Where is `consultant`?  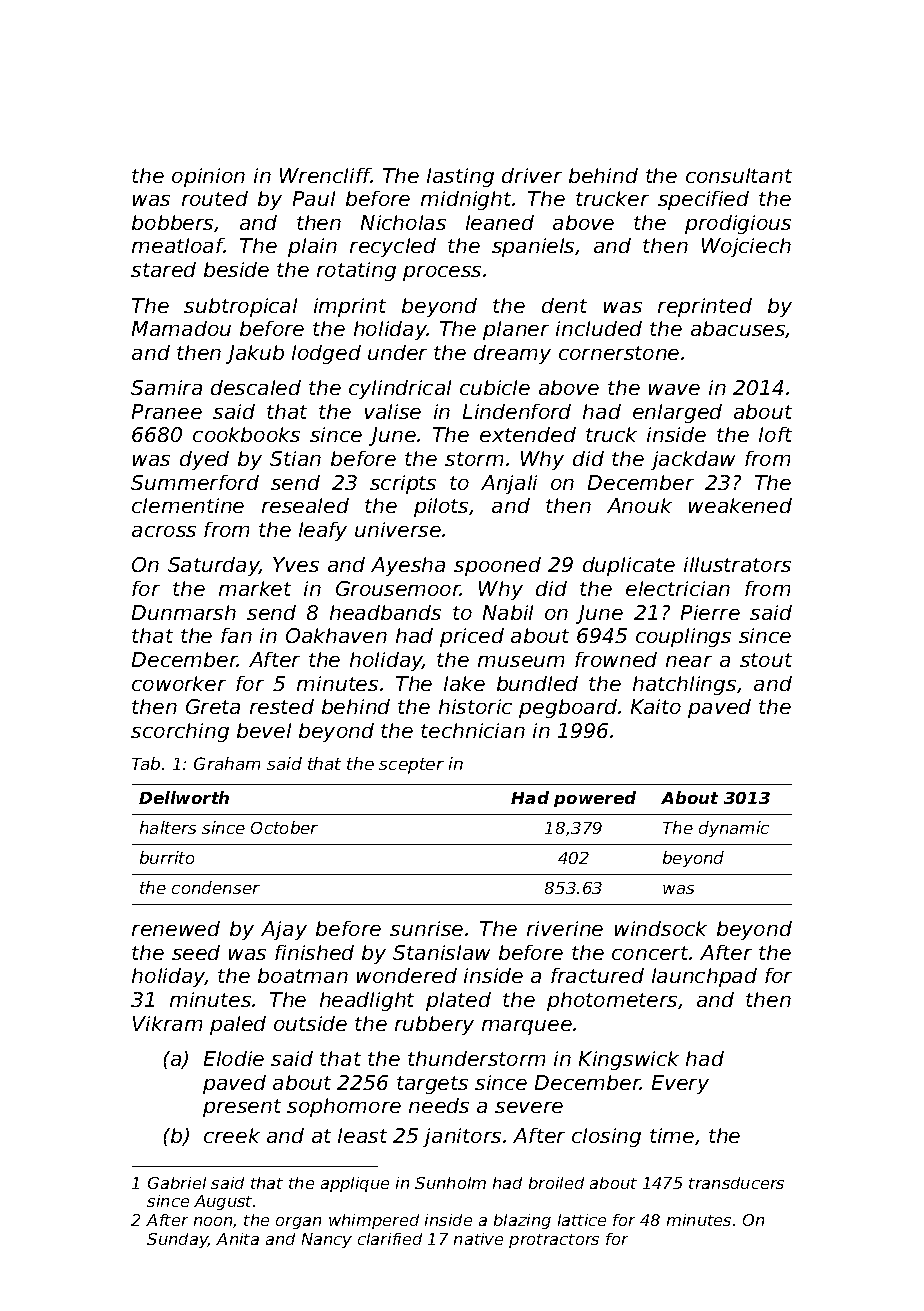
consultant is located at coordinates (739, 175).
